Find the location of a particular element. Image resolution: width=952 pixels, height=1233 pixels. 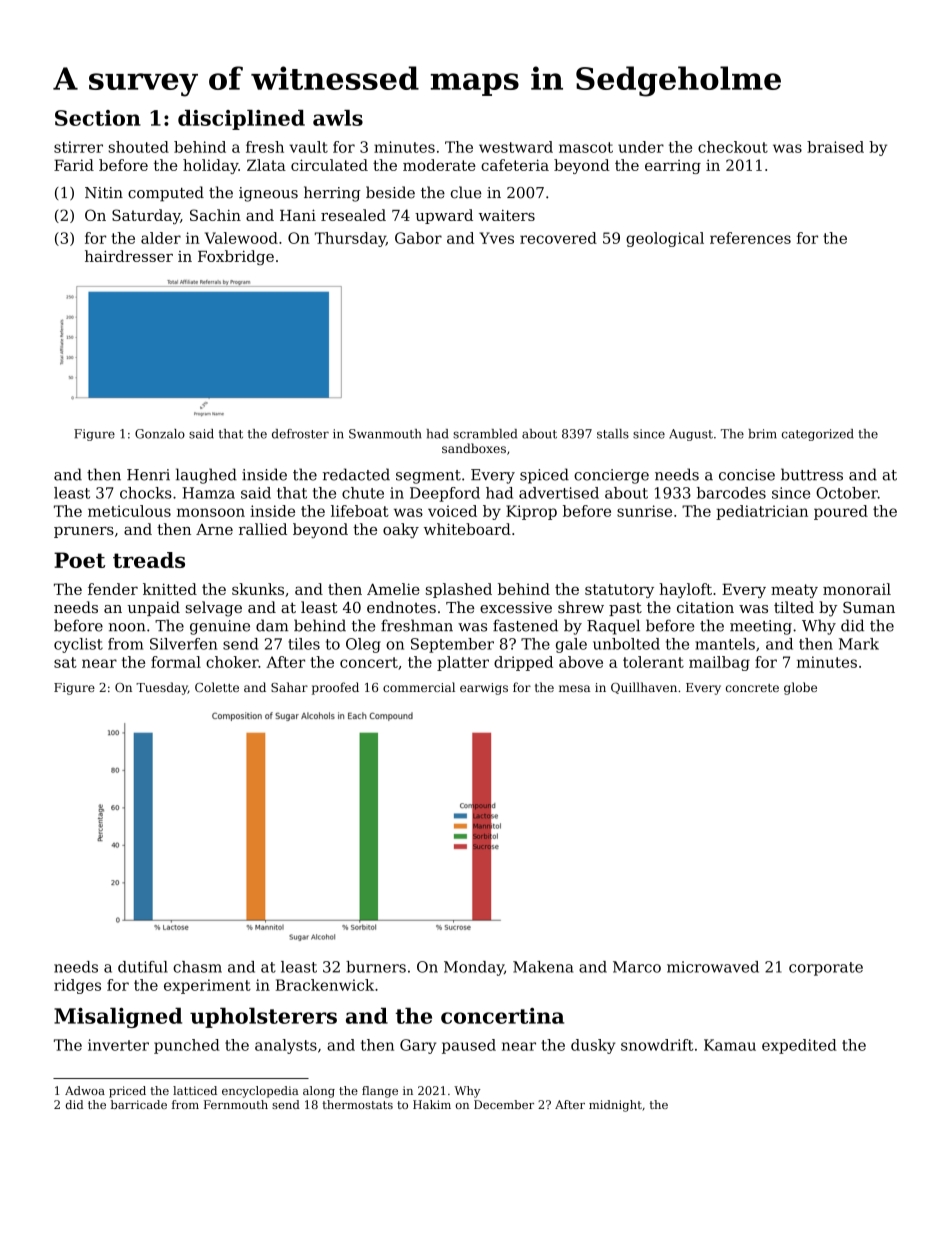

Section is located at coordinates (98, 118).
